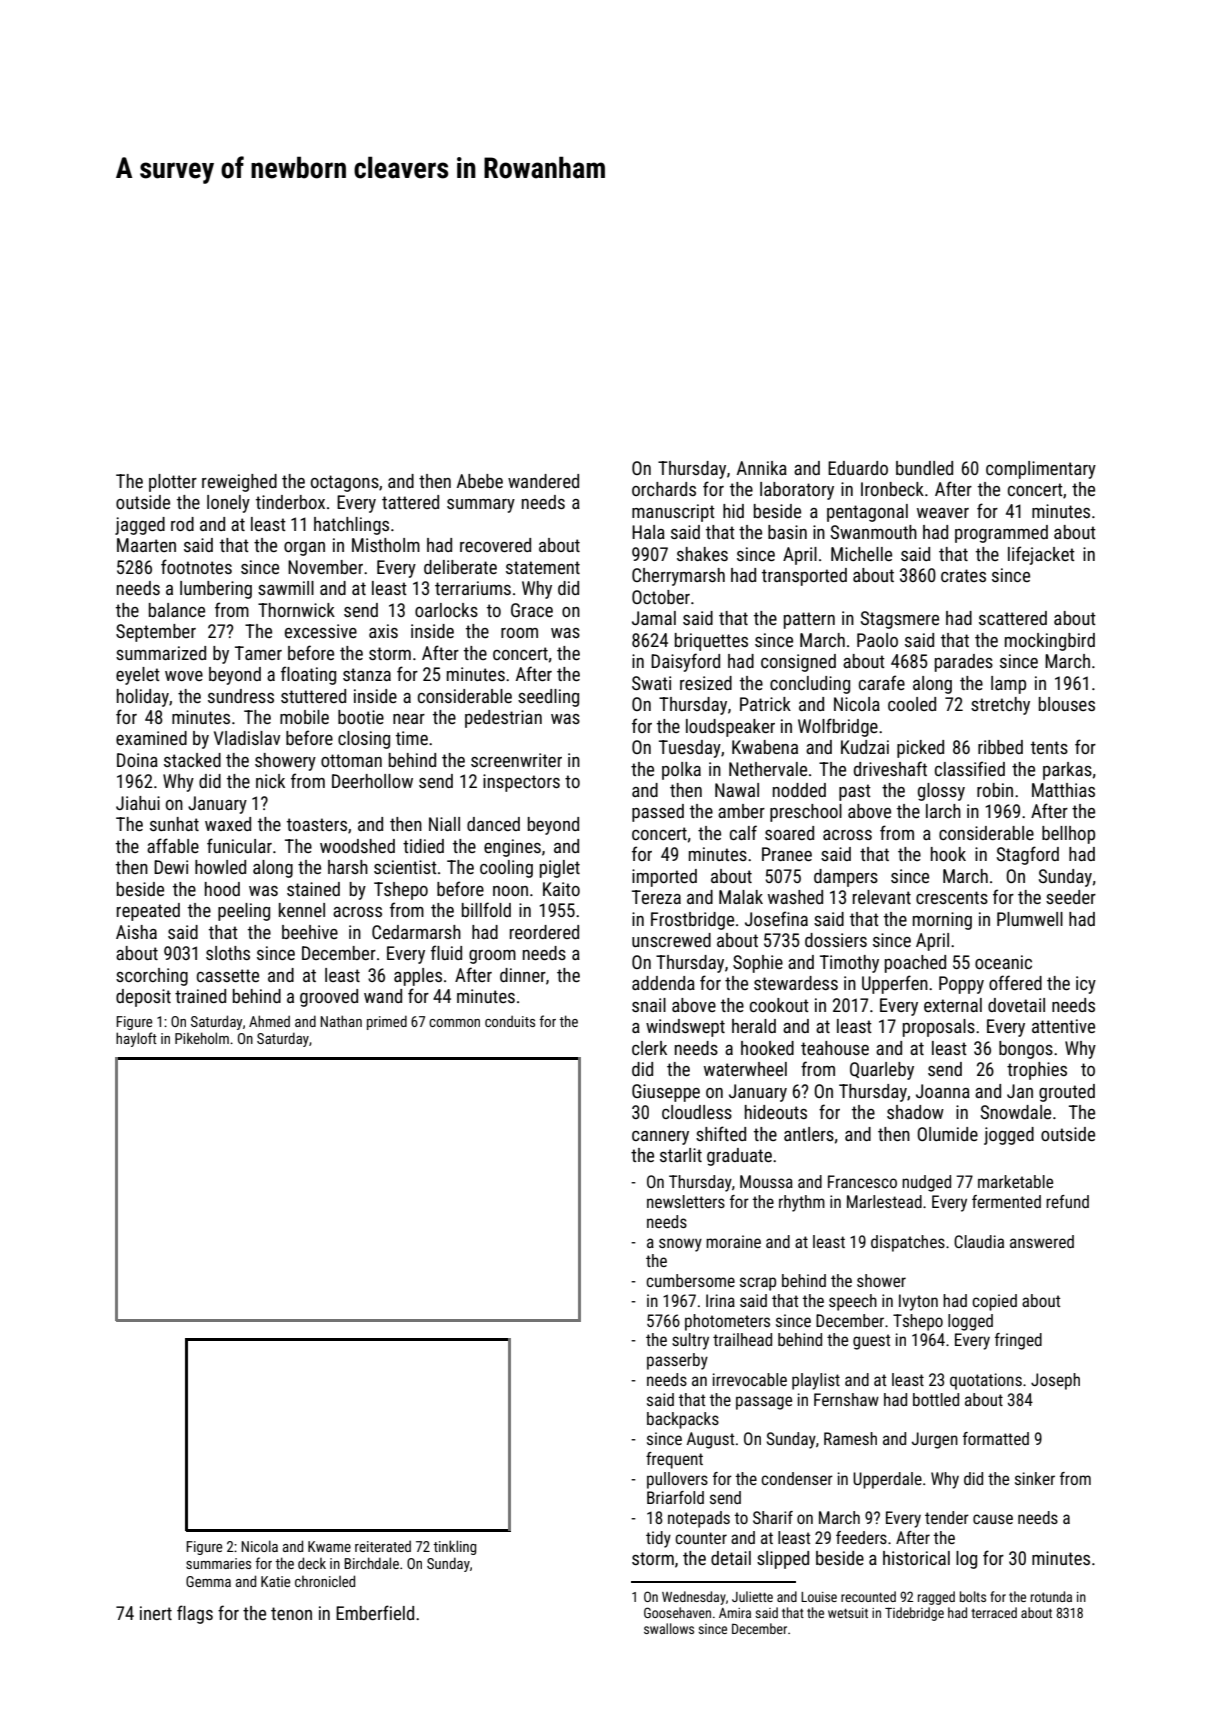  What do you see at coordinates (669, 1628) in the document?
I see `swallows` at bounding box center [669, 1628].
